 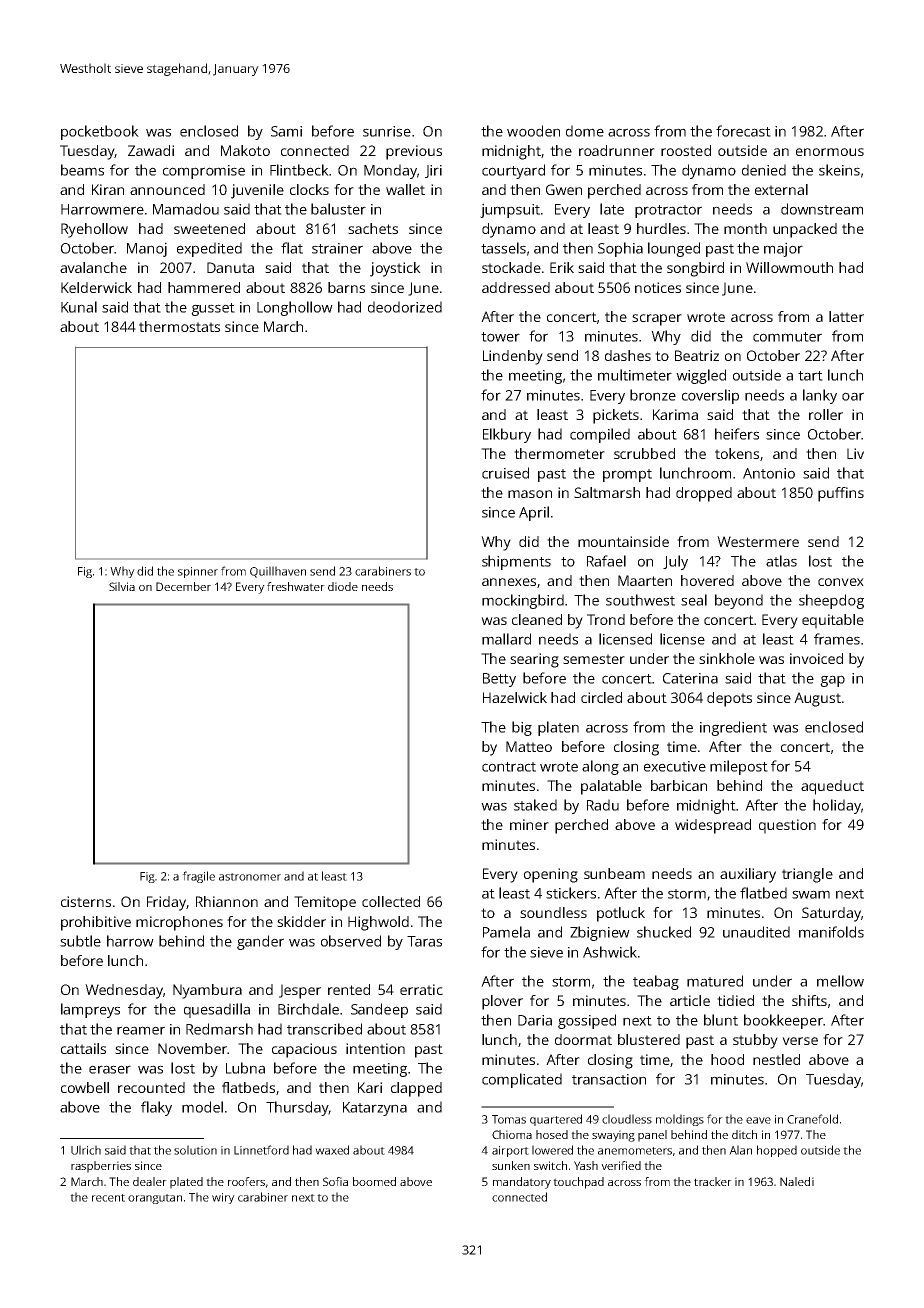 I want to click on cowbell, so click(x=85, y=1087).
